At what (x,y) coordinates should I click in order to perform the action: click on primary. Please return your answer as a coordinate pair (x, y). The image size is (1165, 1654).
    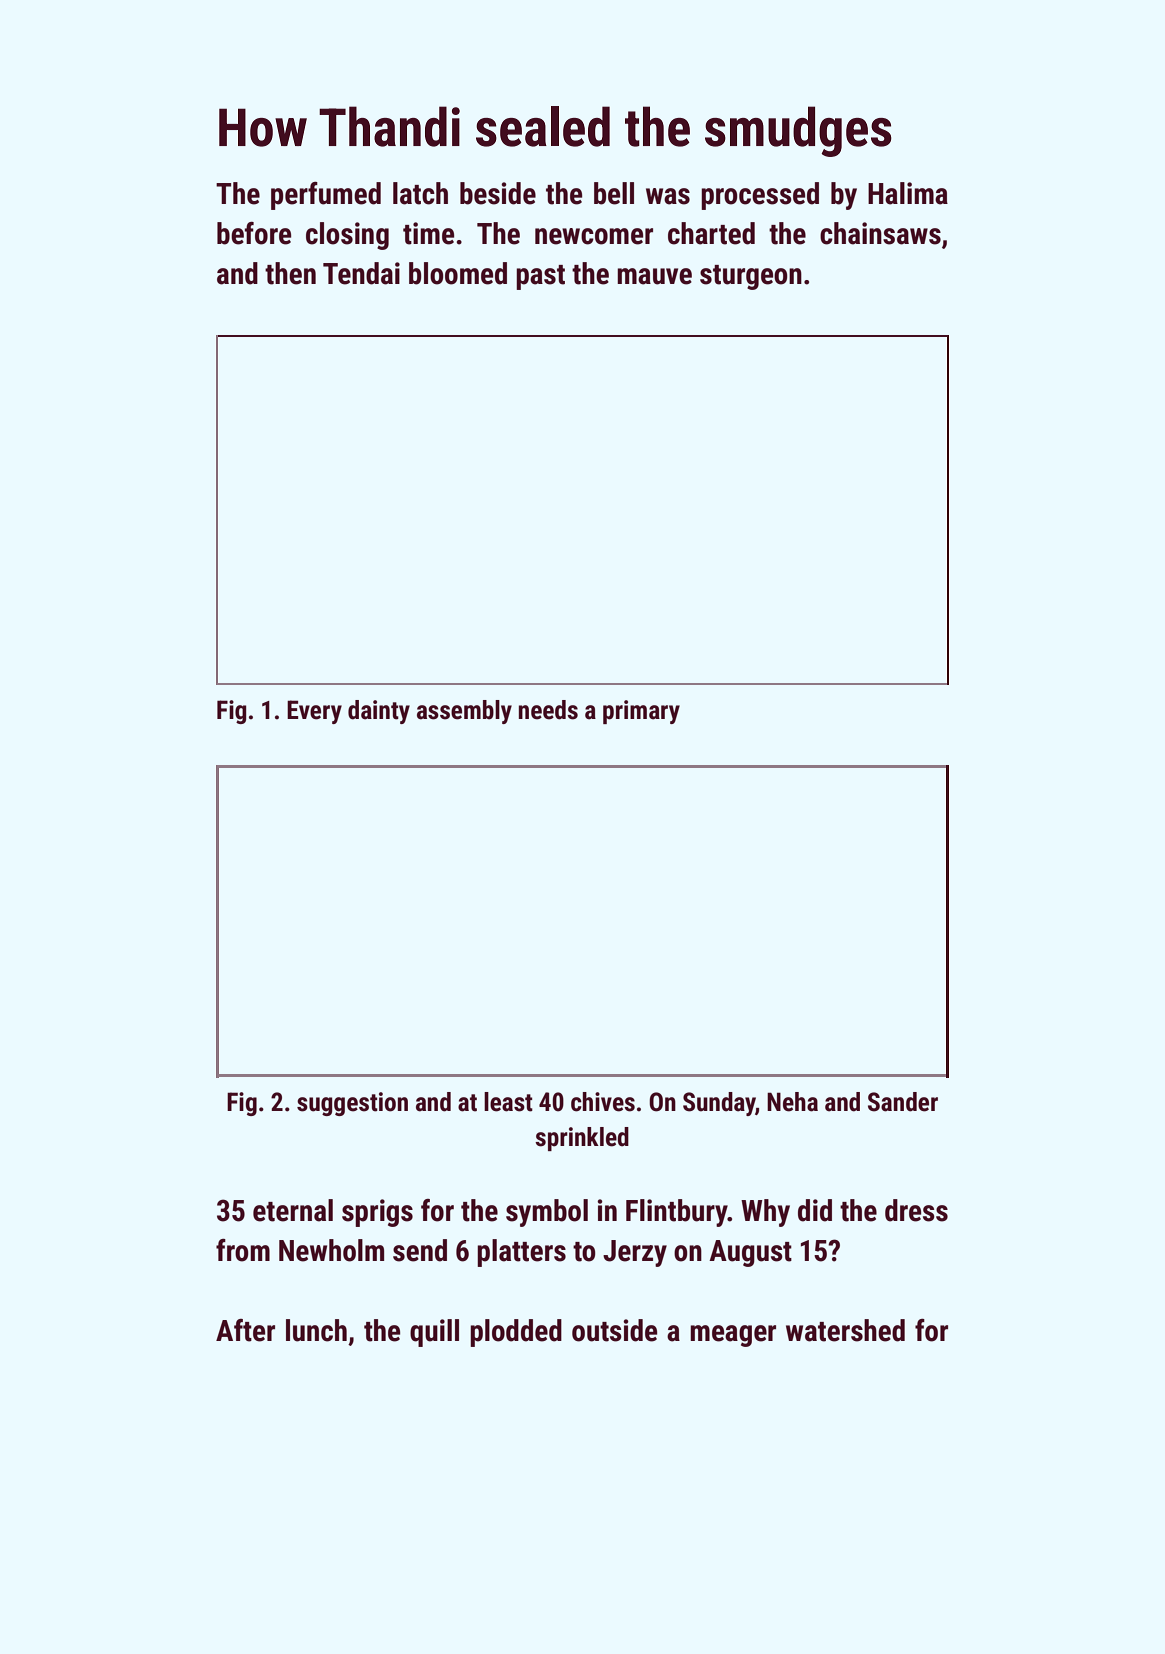
    Looking at the image, I should click on (641, 712).
